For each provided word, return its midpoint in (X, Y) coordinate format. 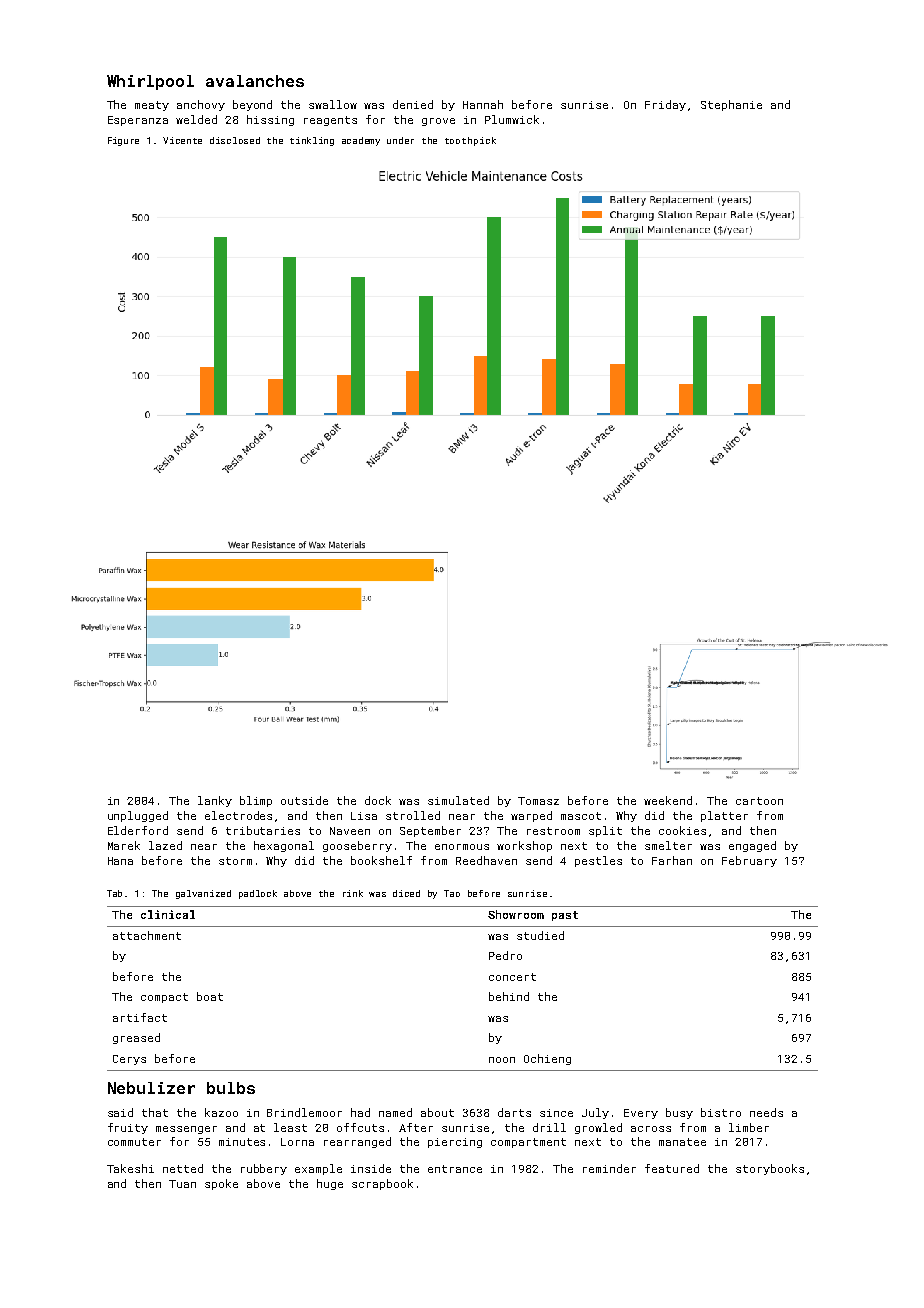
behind (509, 996)
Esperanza (138, 121)
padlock (258, 894)
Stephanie (731, 105)
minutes (242, 1142)
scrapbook (382, 1184)
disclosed (235, 140)
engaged (752, 846)
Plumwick (512, 119)
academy (361, 141)
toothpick (470, 141)
